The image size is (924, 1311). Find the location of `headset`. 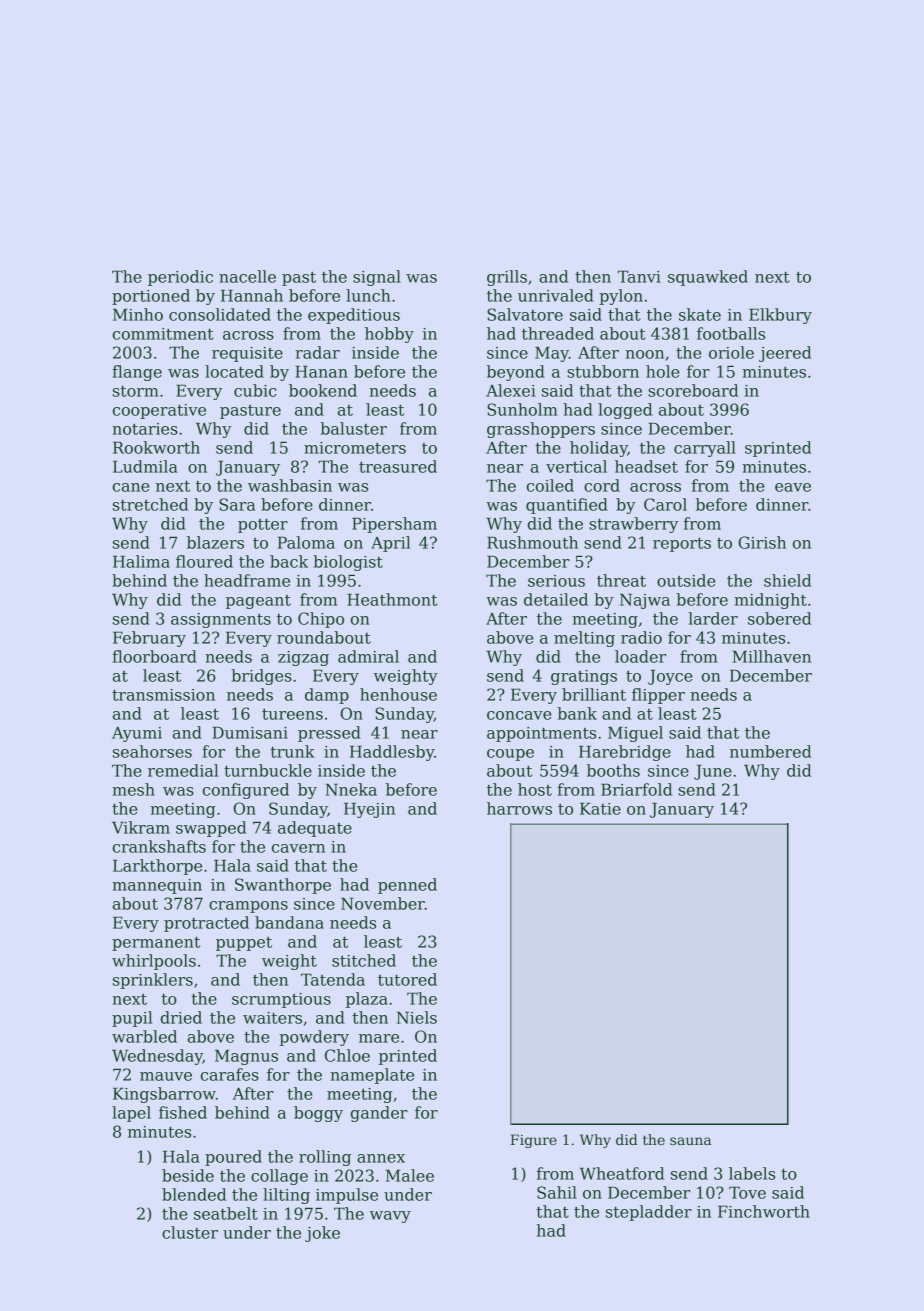

headset is located at coordinates (646, 466).
